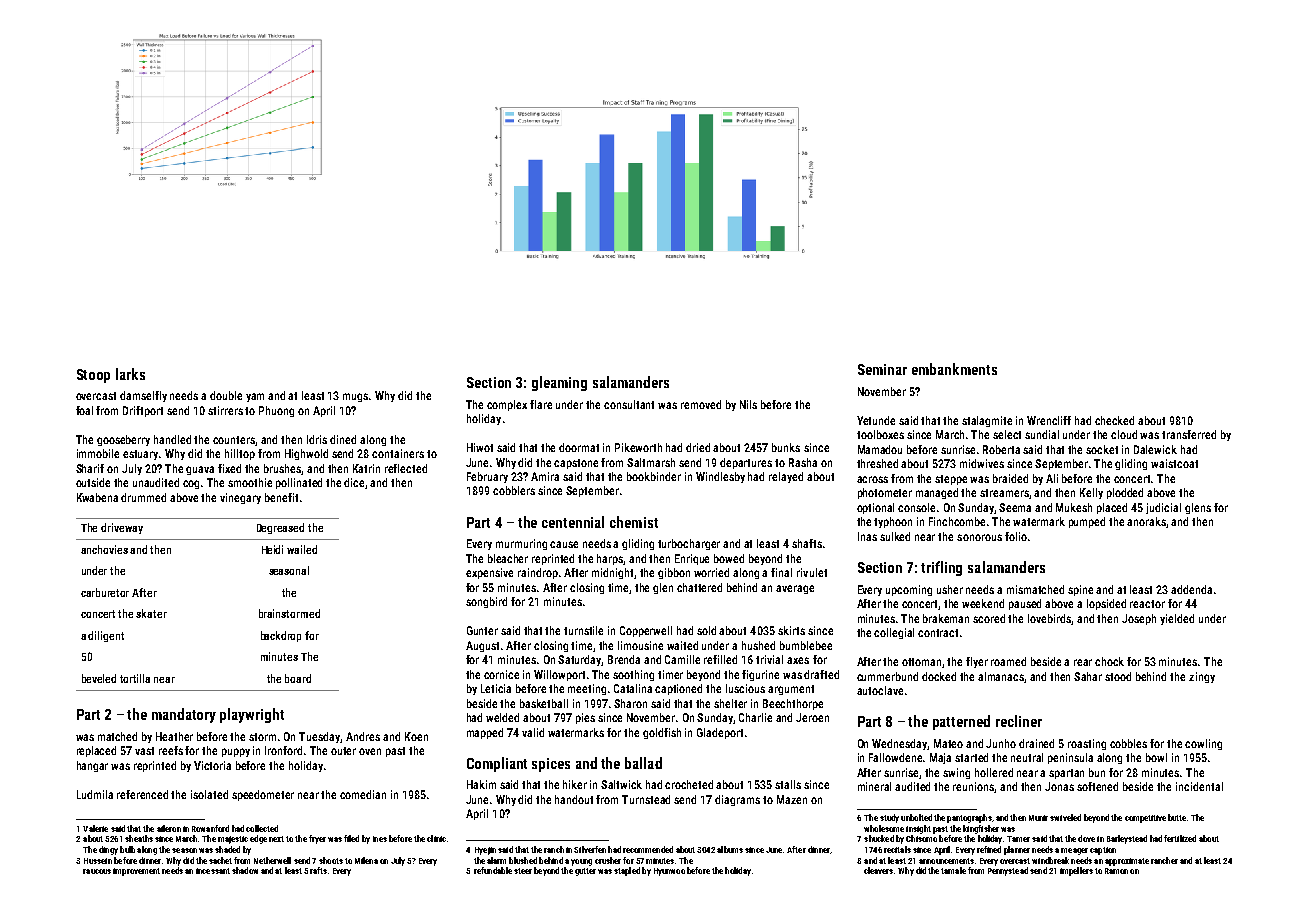 The height and width of the screenshot is (924, 1308). What do you see at coordinates (882, 369) in the screenshot?
I see `Seminar` at bounding box center [882, 369].
